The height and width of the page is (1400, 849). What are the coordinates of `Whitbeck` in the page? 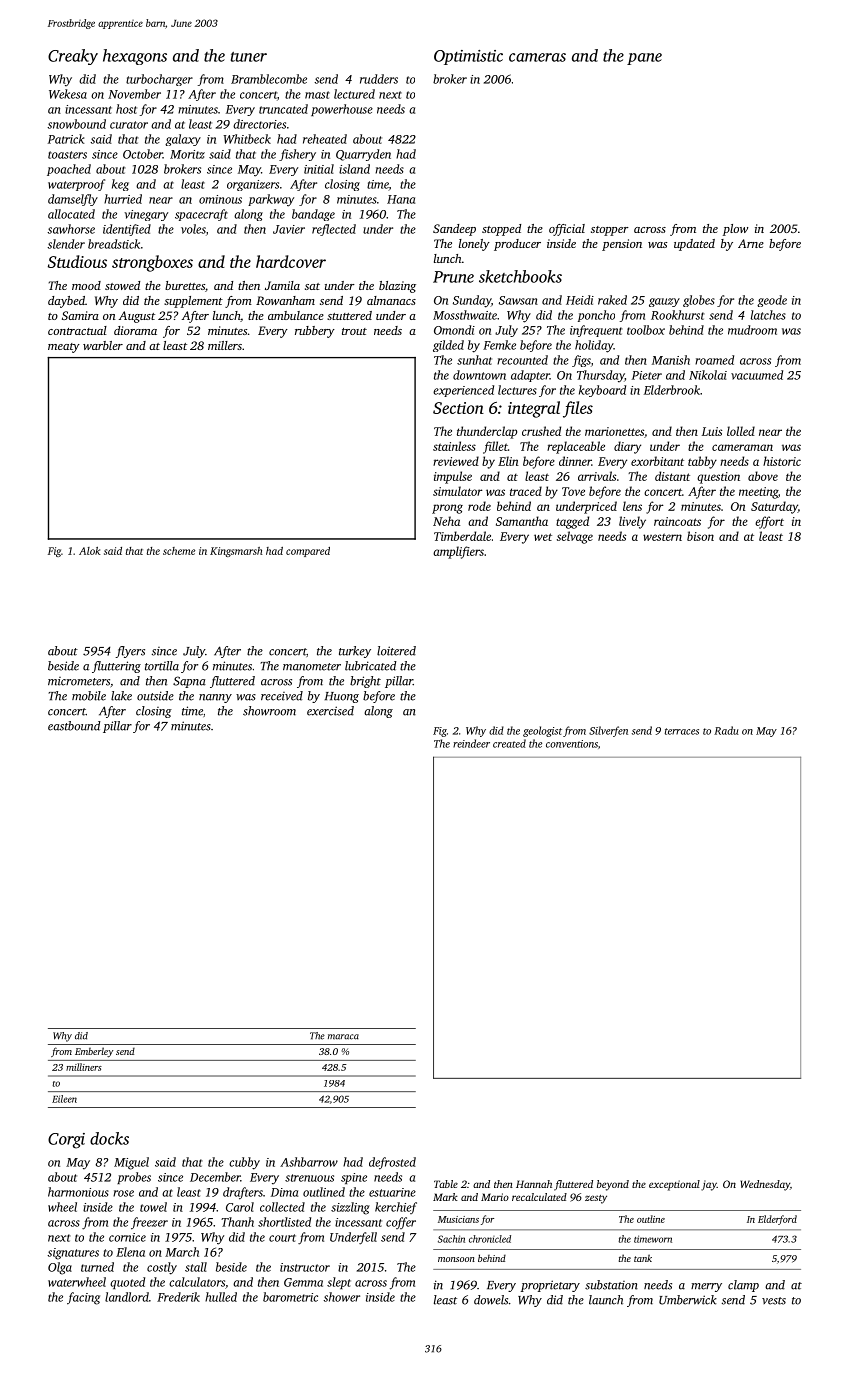 It's located at (247, 139).
